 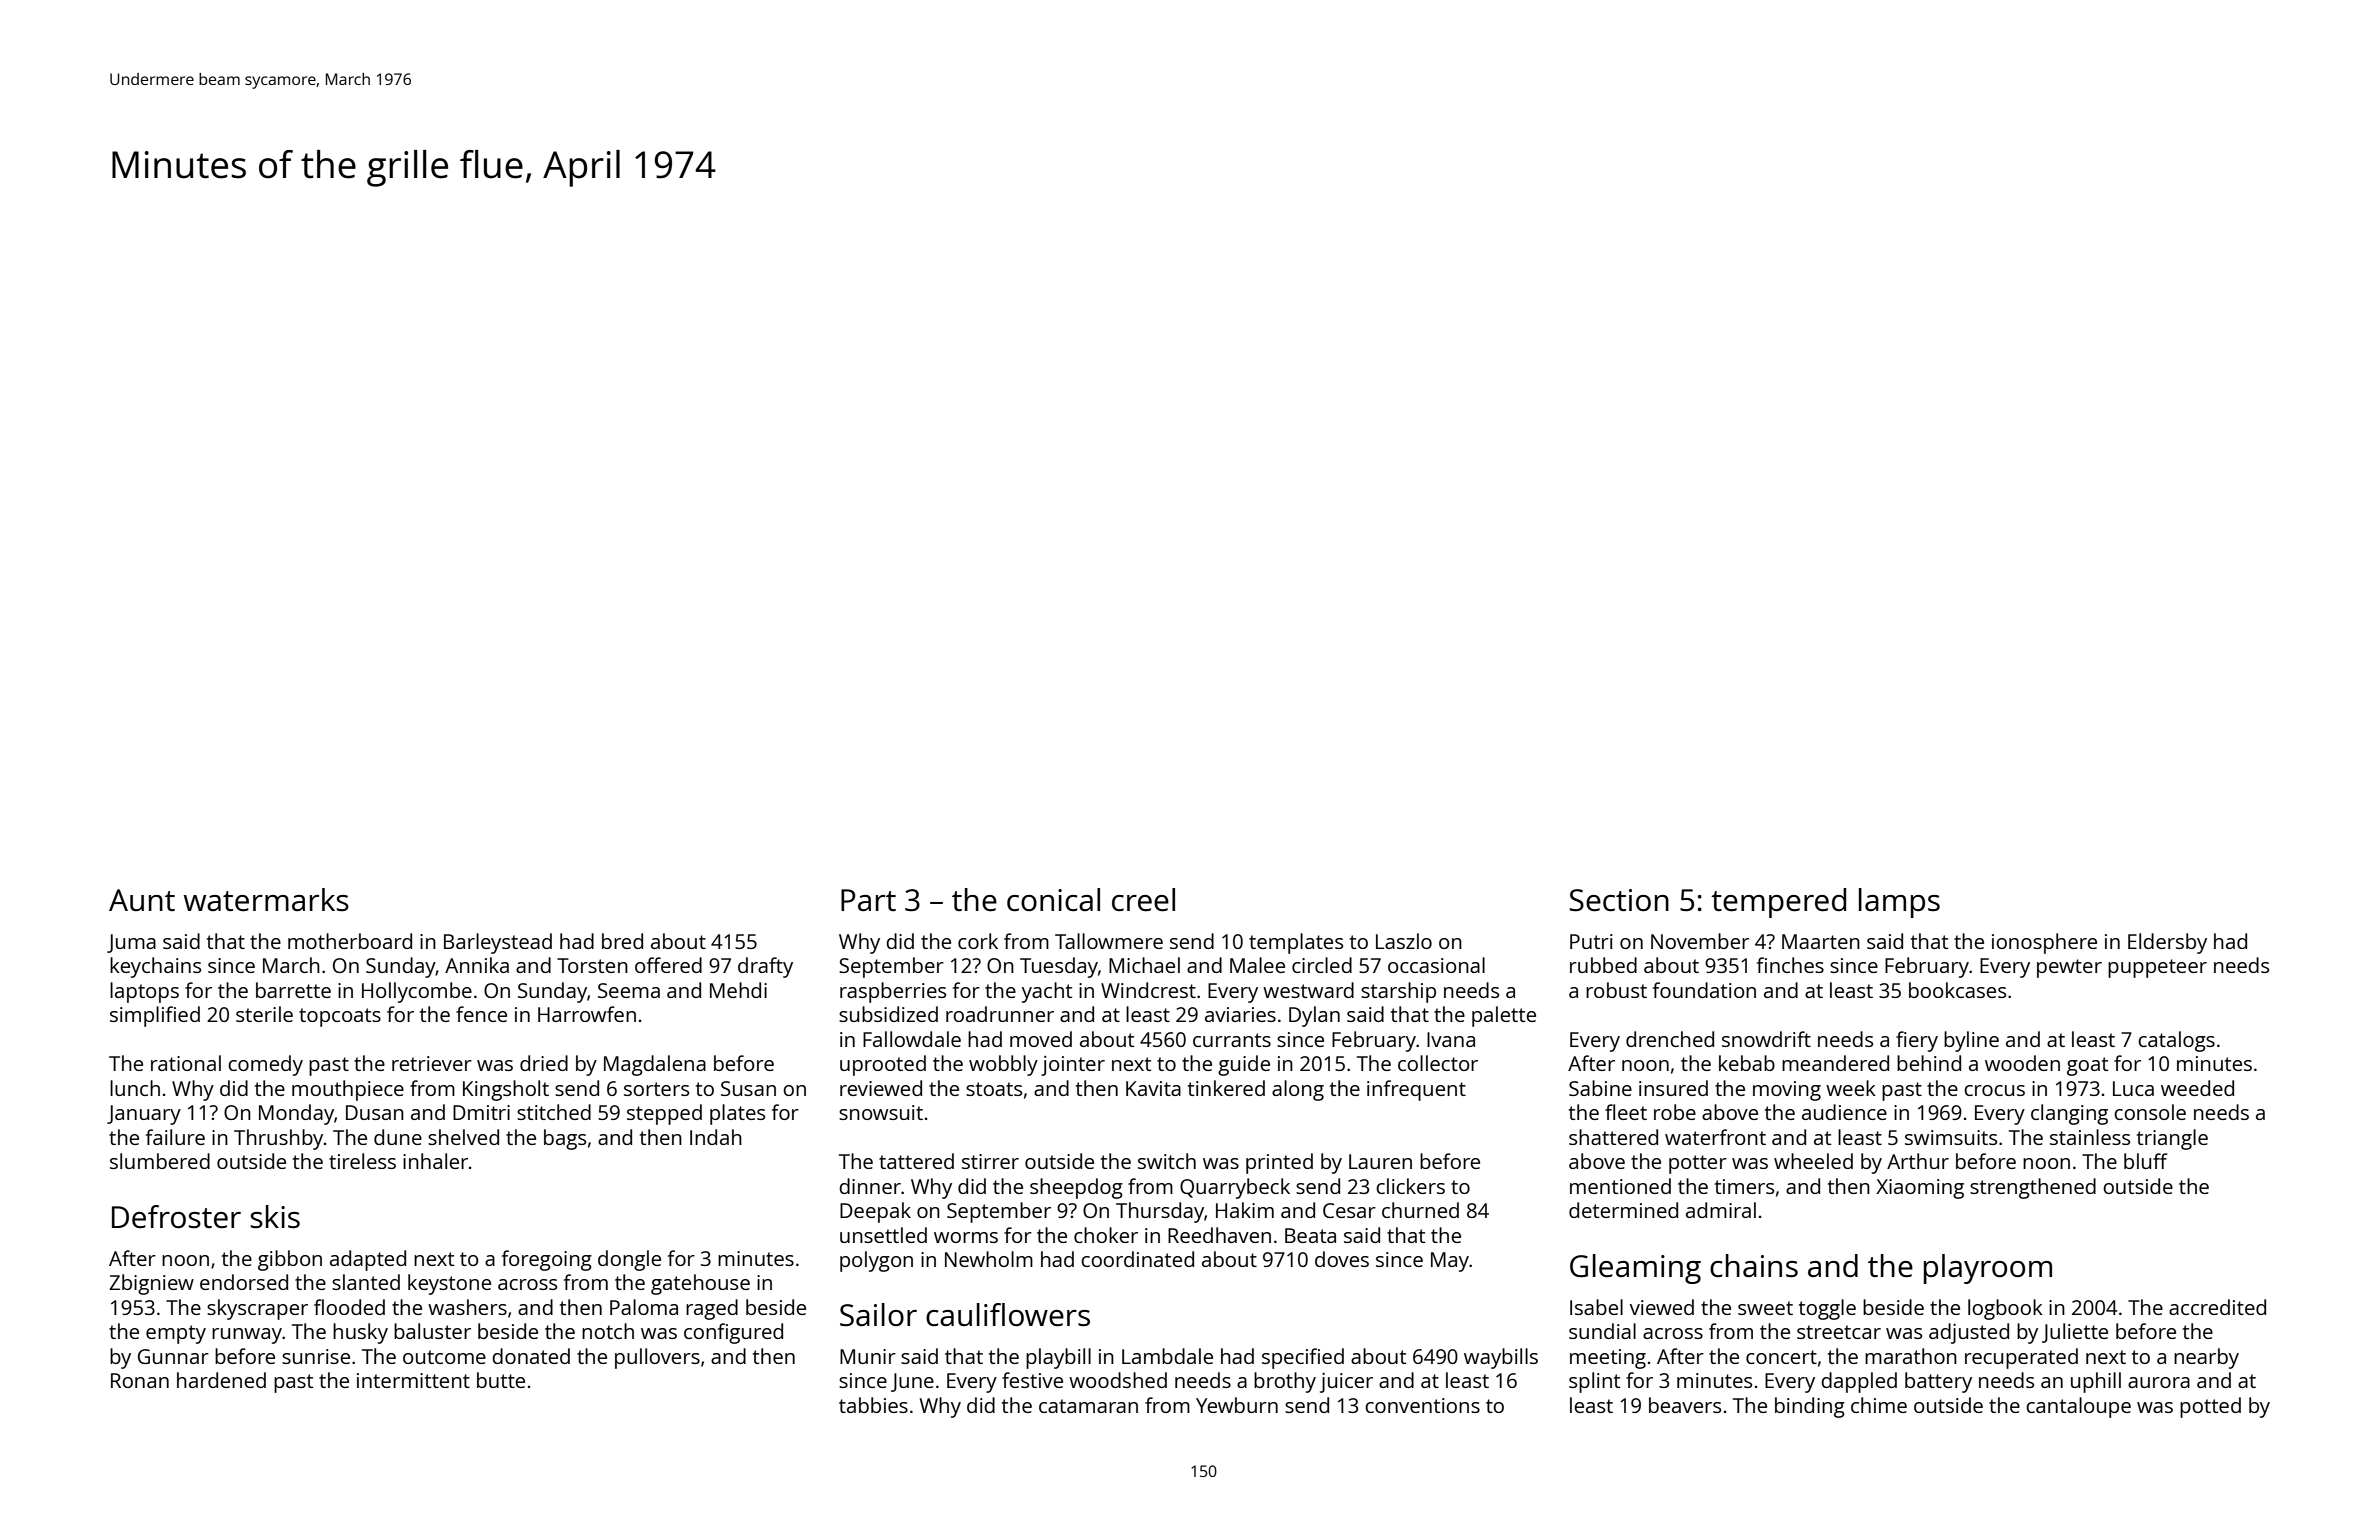 What do you see at coordinates (266, 900) in the page?
I see `watermarks` at bounding box center [266, 900].
